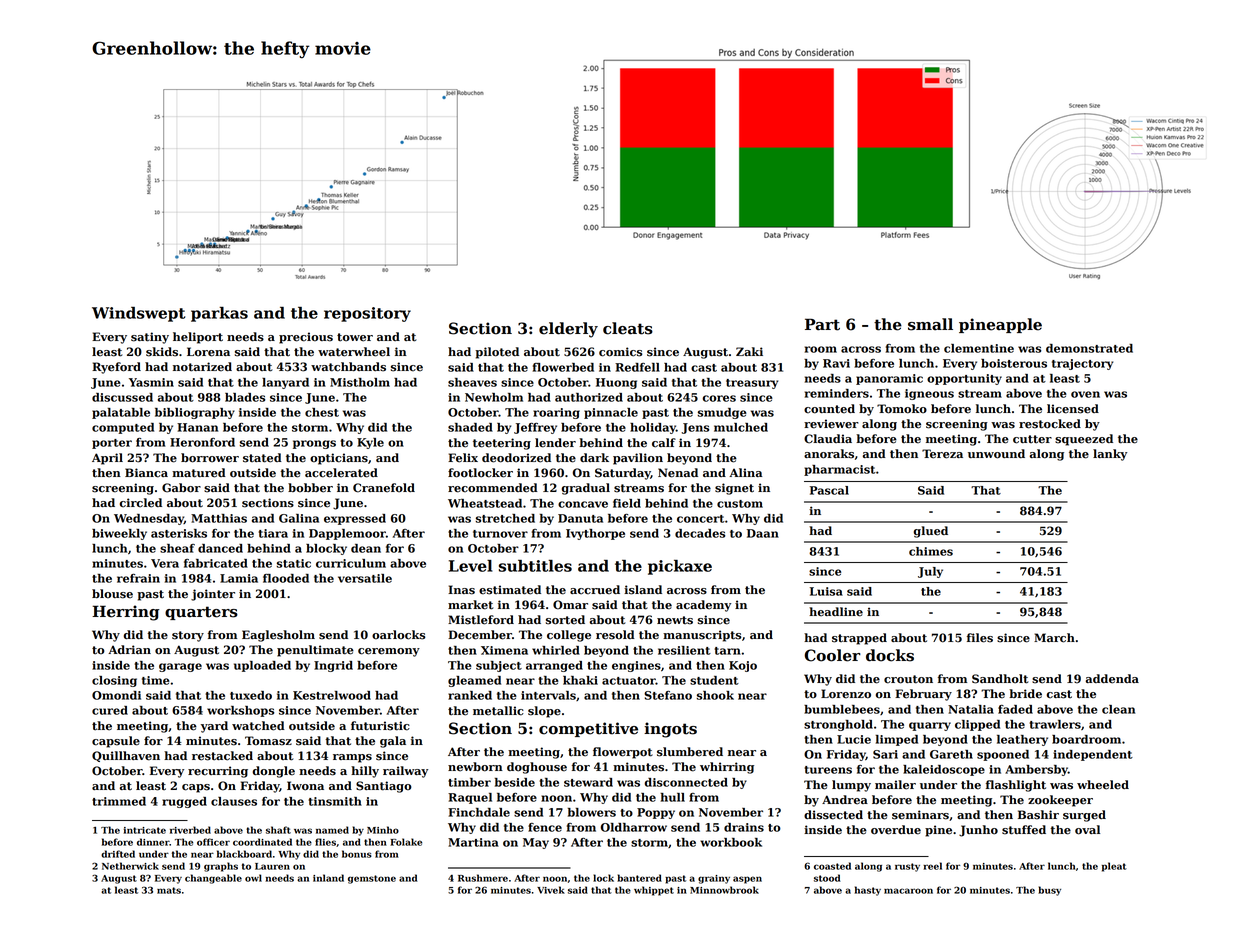  I want to click on sheaves, so click(472, 382).
